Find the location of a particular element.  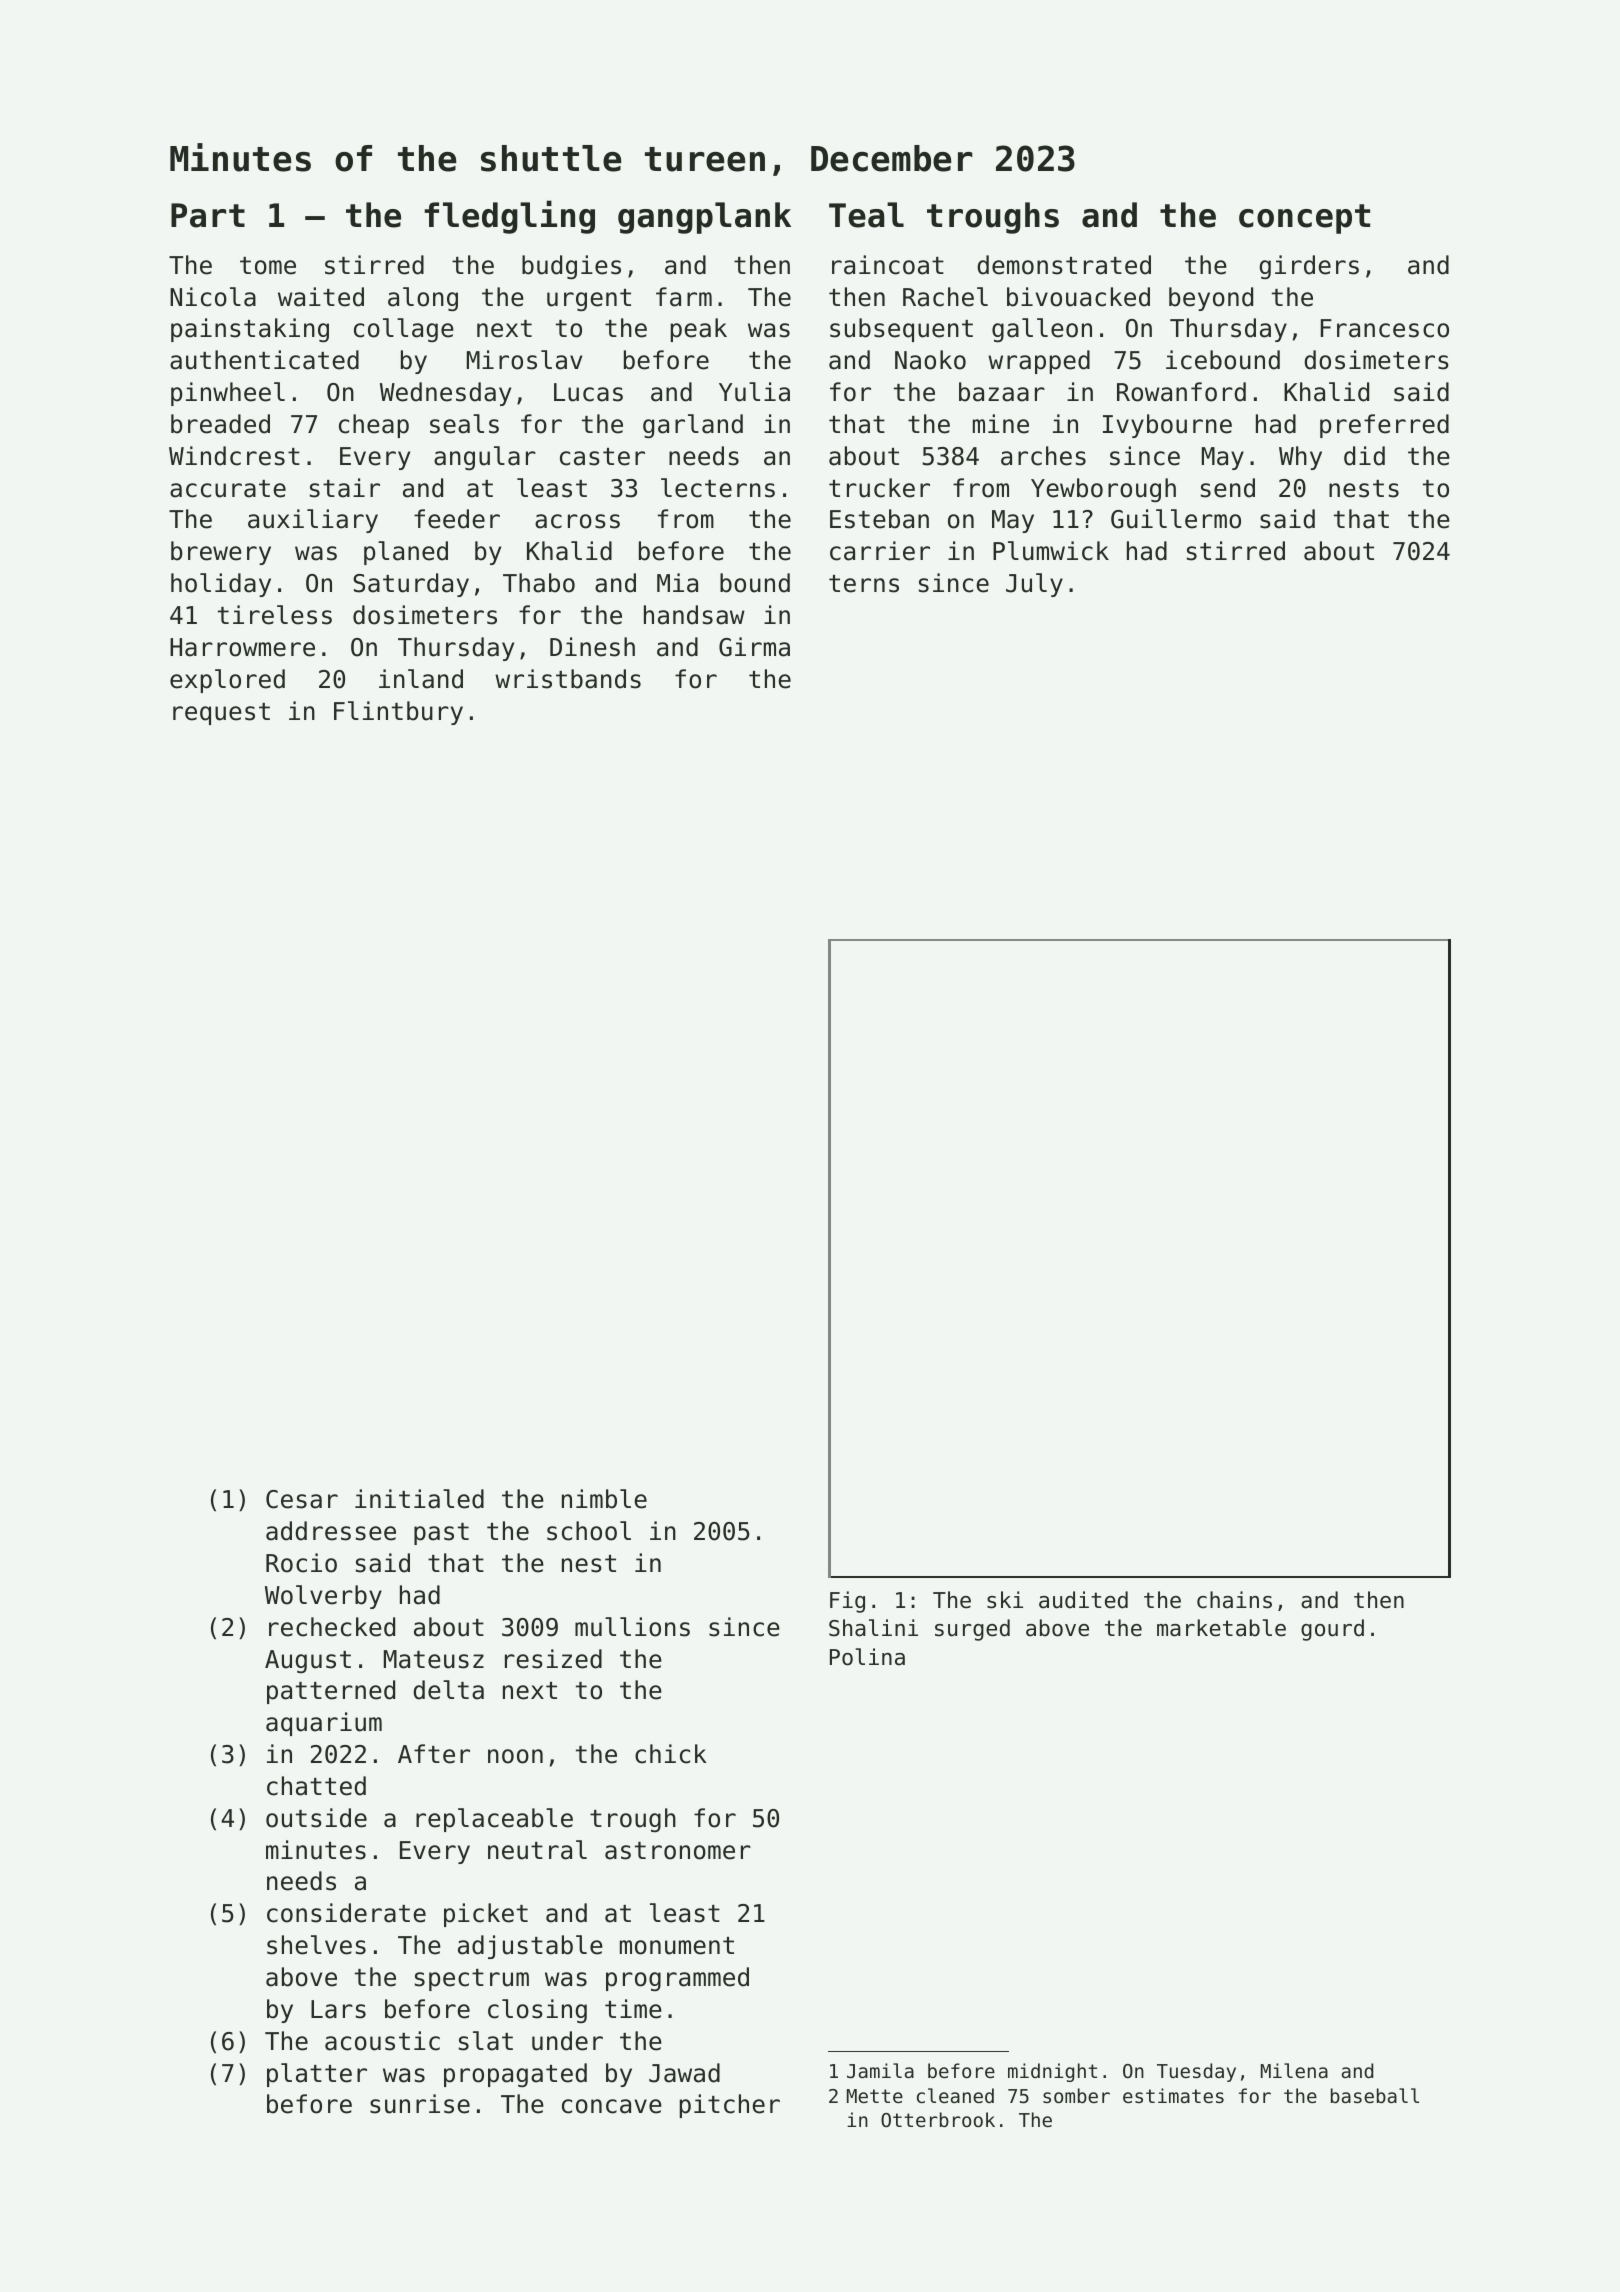

Miroslav is located at coordinates (524, 360).
